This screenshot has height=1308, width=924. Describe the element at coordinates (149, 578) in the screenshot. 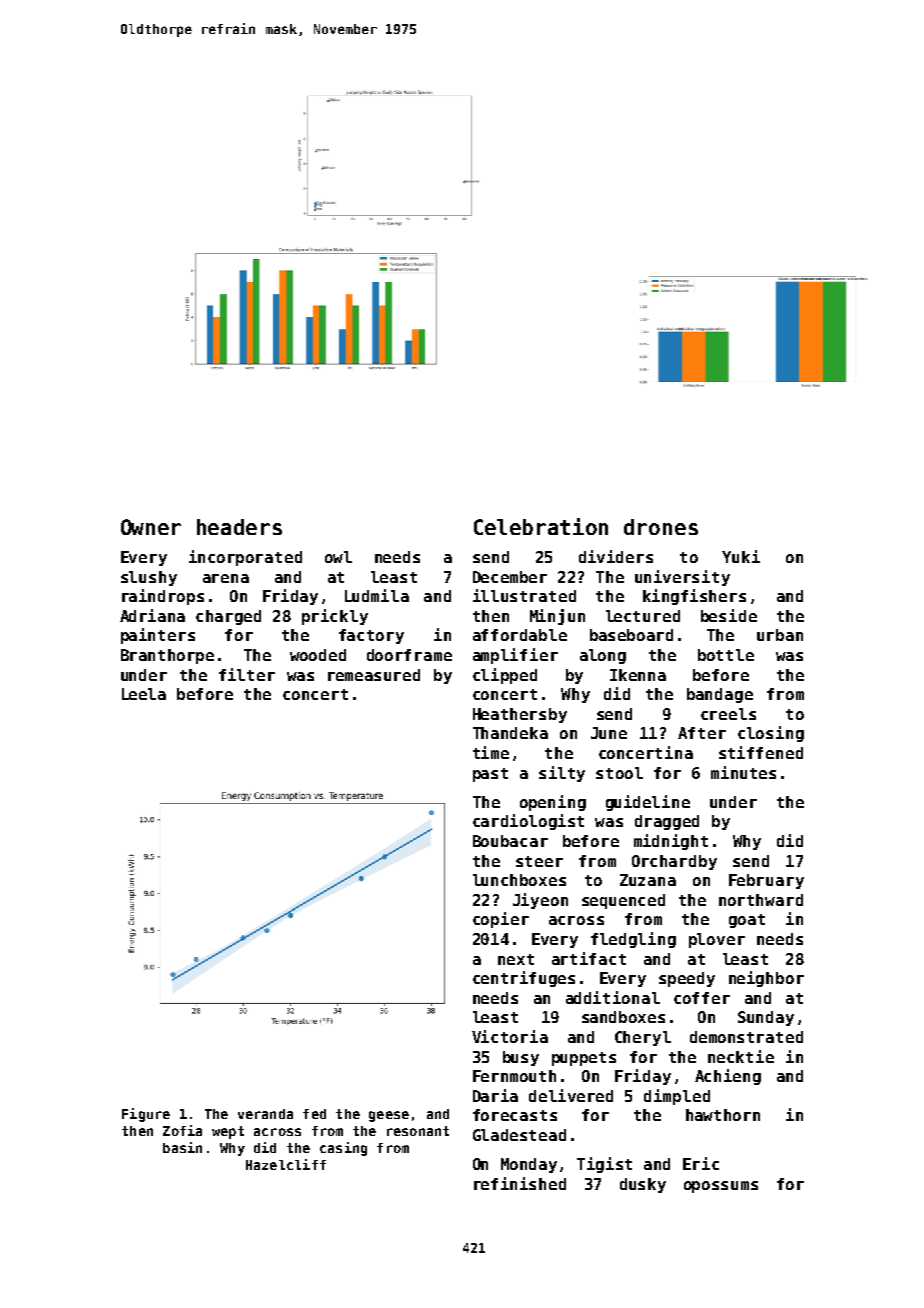

I see `slushy` at that location.
